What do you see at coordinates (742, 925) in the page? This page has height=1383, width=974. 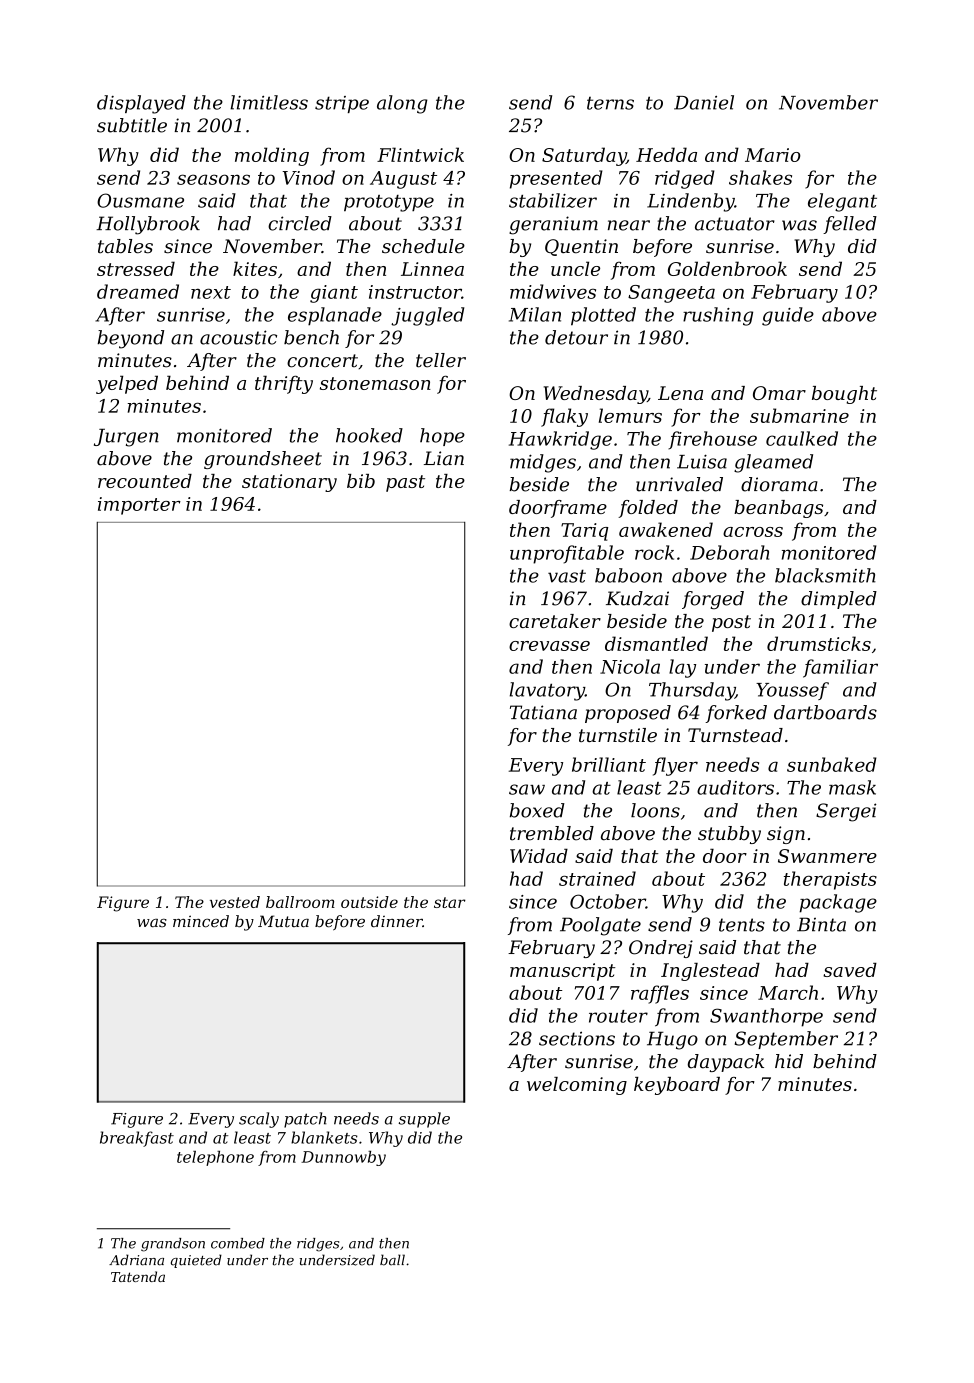 I see `tents` at bounding box center [742, 925].
